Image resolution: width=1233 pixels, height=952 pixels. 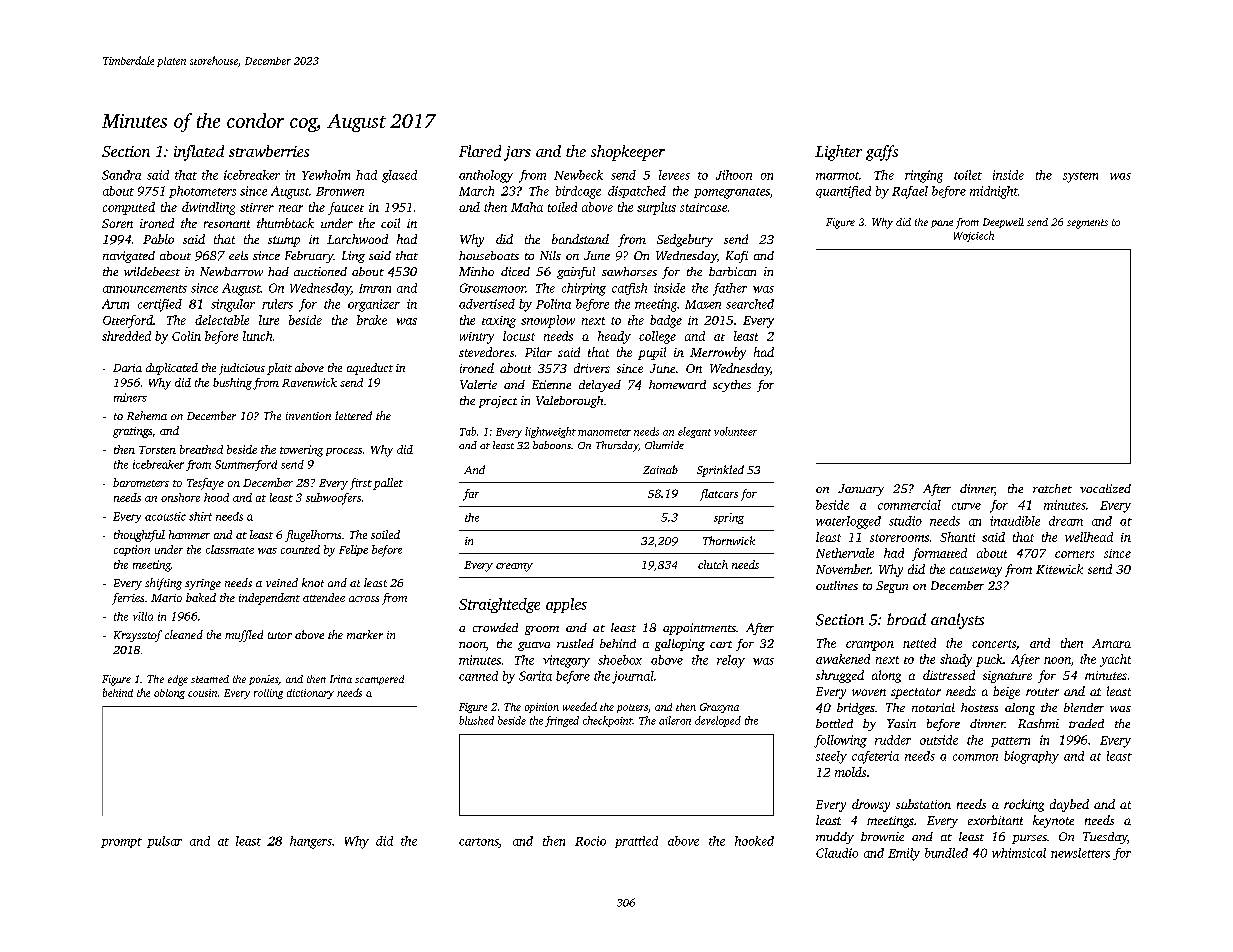 I want to click on Arun, so click(x=115, y=304).
